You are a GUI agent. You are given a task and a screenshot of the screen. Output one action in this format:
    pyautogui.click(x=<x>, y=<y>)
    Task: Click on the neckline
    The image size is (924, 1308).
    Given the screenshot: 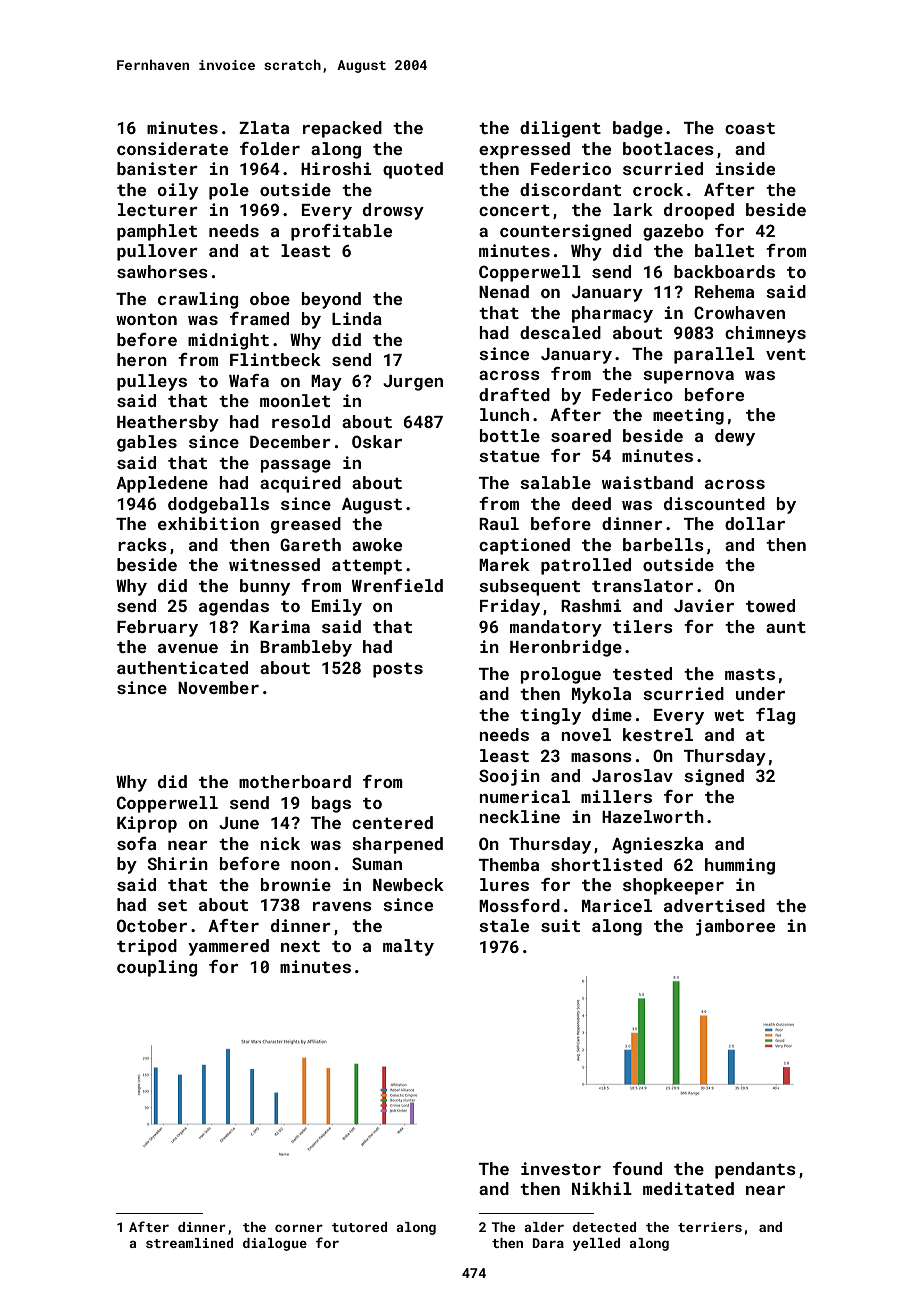 What is the action you would take?
    pyautogui.click(x=519, y=816)
